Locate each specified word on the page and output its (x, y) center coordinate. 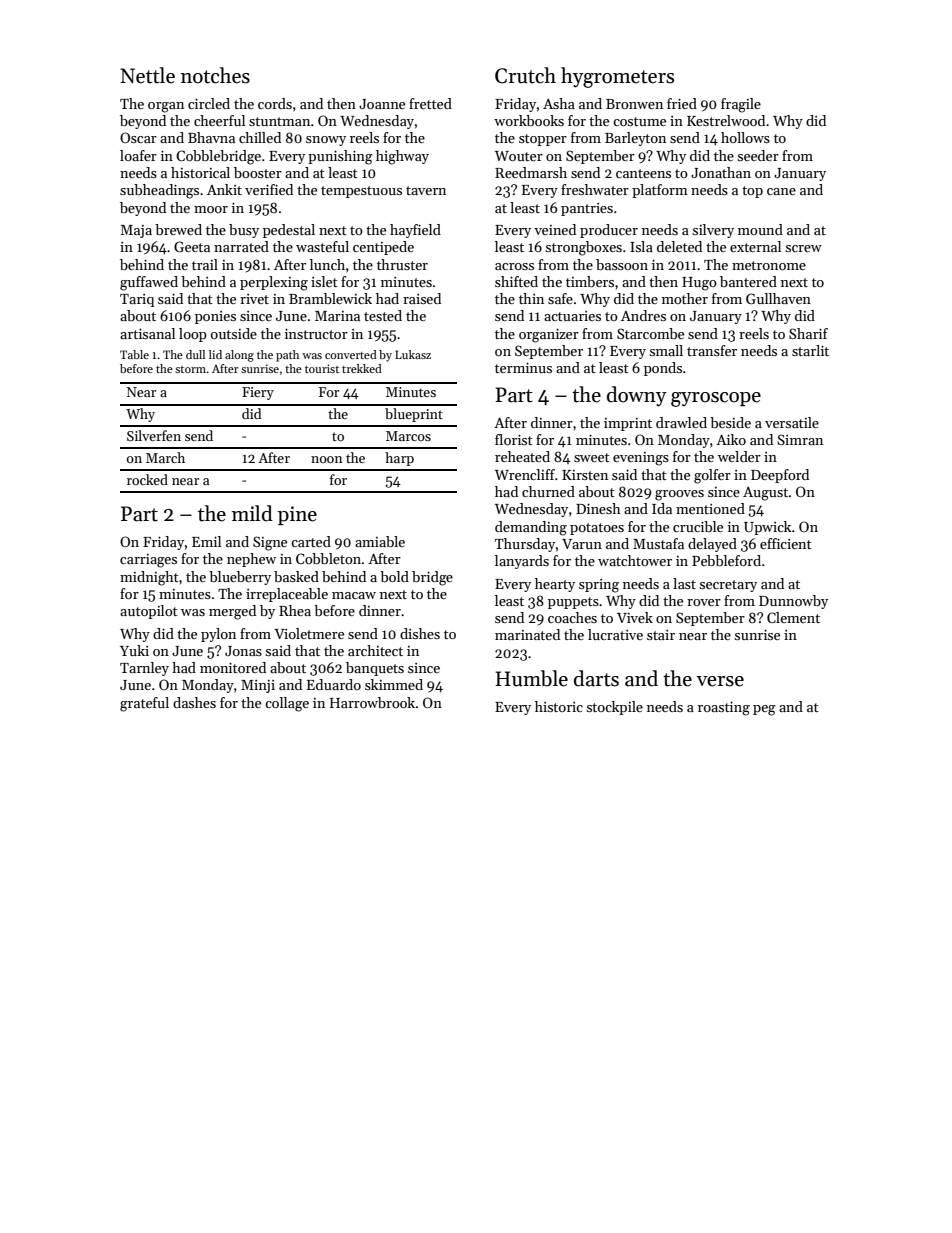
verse (720, 681)
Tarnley (144, 669)
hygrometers (617, 77)
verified (269, 189)
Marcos (408, 436)
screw (804, 248)
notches (215, 75)
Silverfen (154, 435)
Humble (531, 678)
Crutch (525, 75)
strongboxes (584, 248)
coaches (572, 617)
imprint (628, 424)
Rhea (295, 610)
